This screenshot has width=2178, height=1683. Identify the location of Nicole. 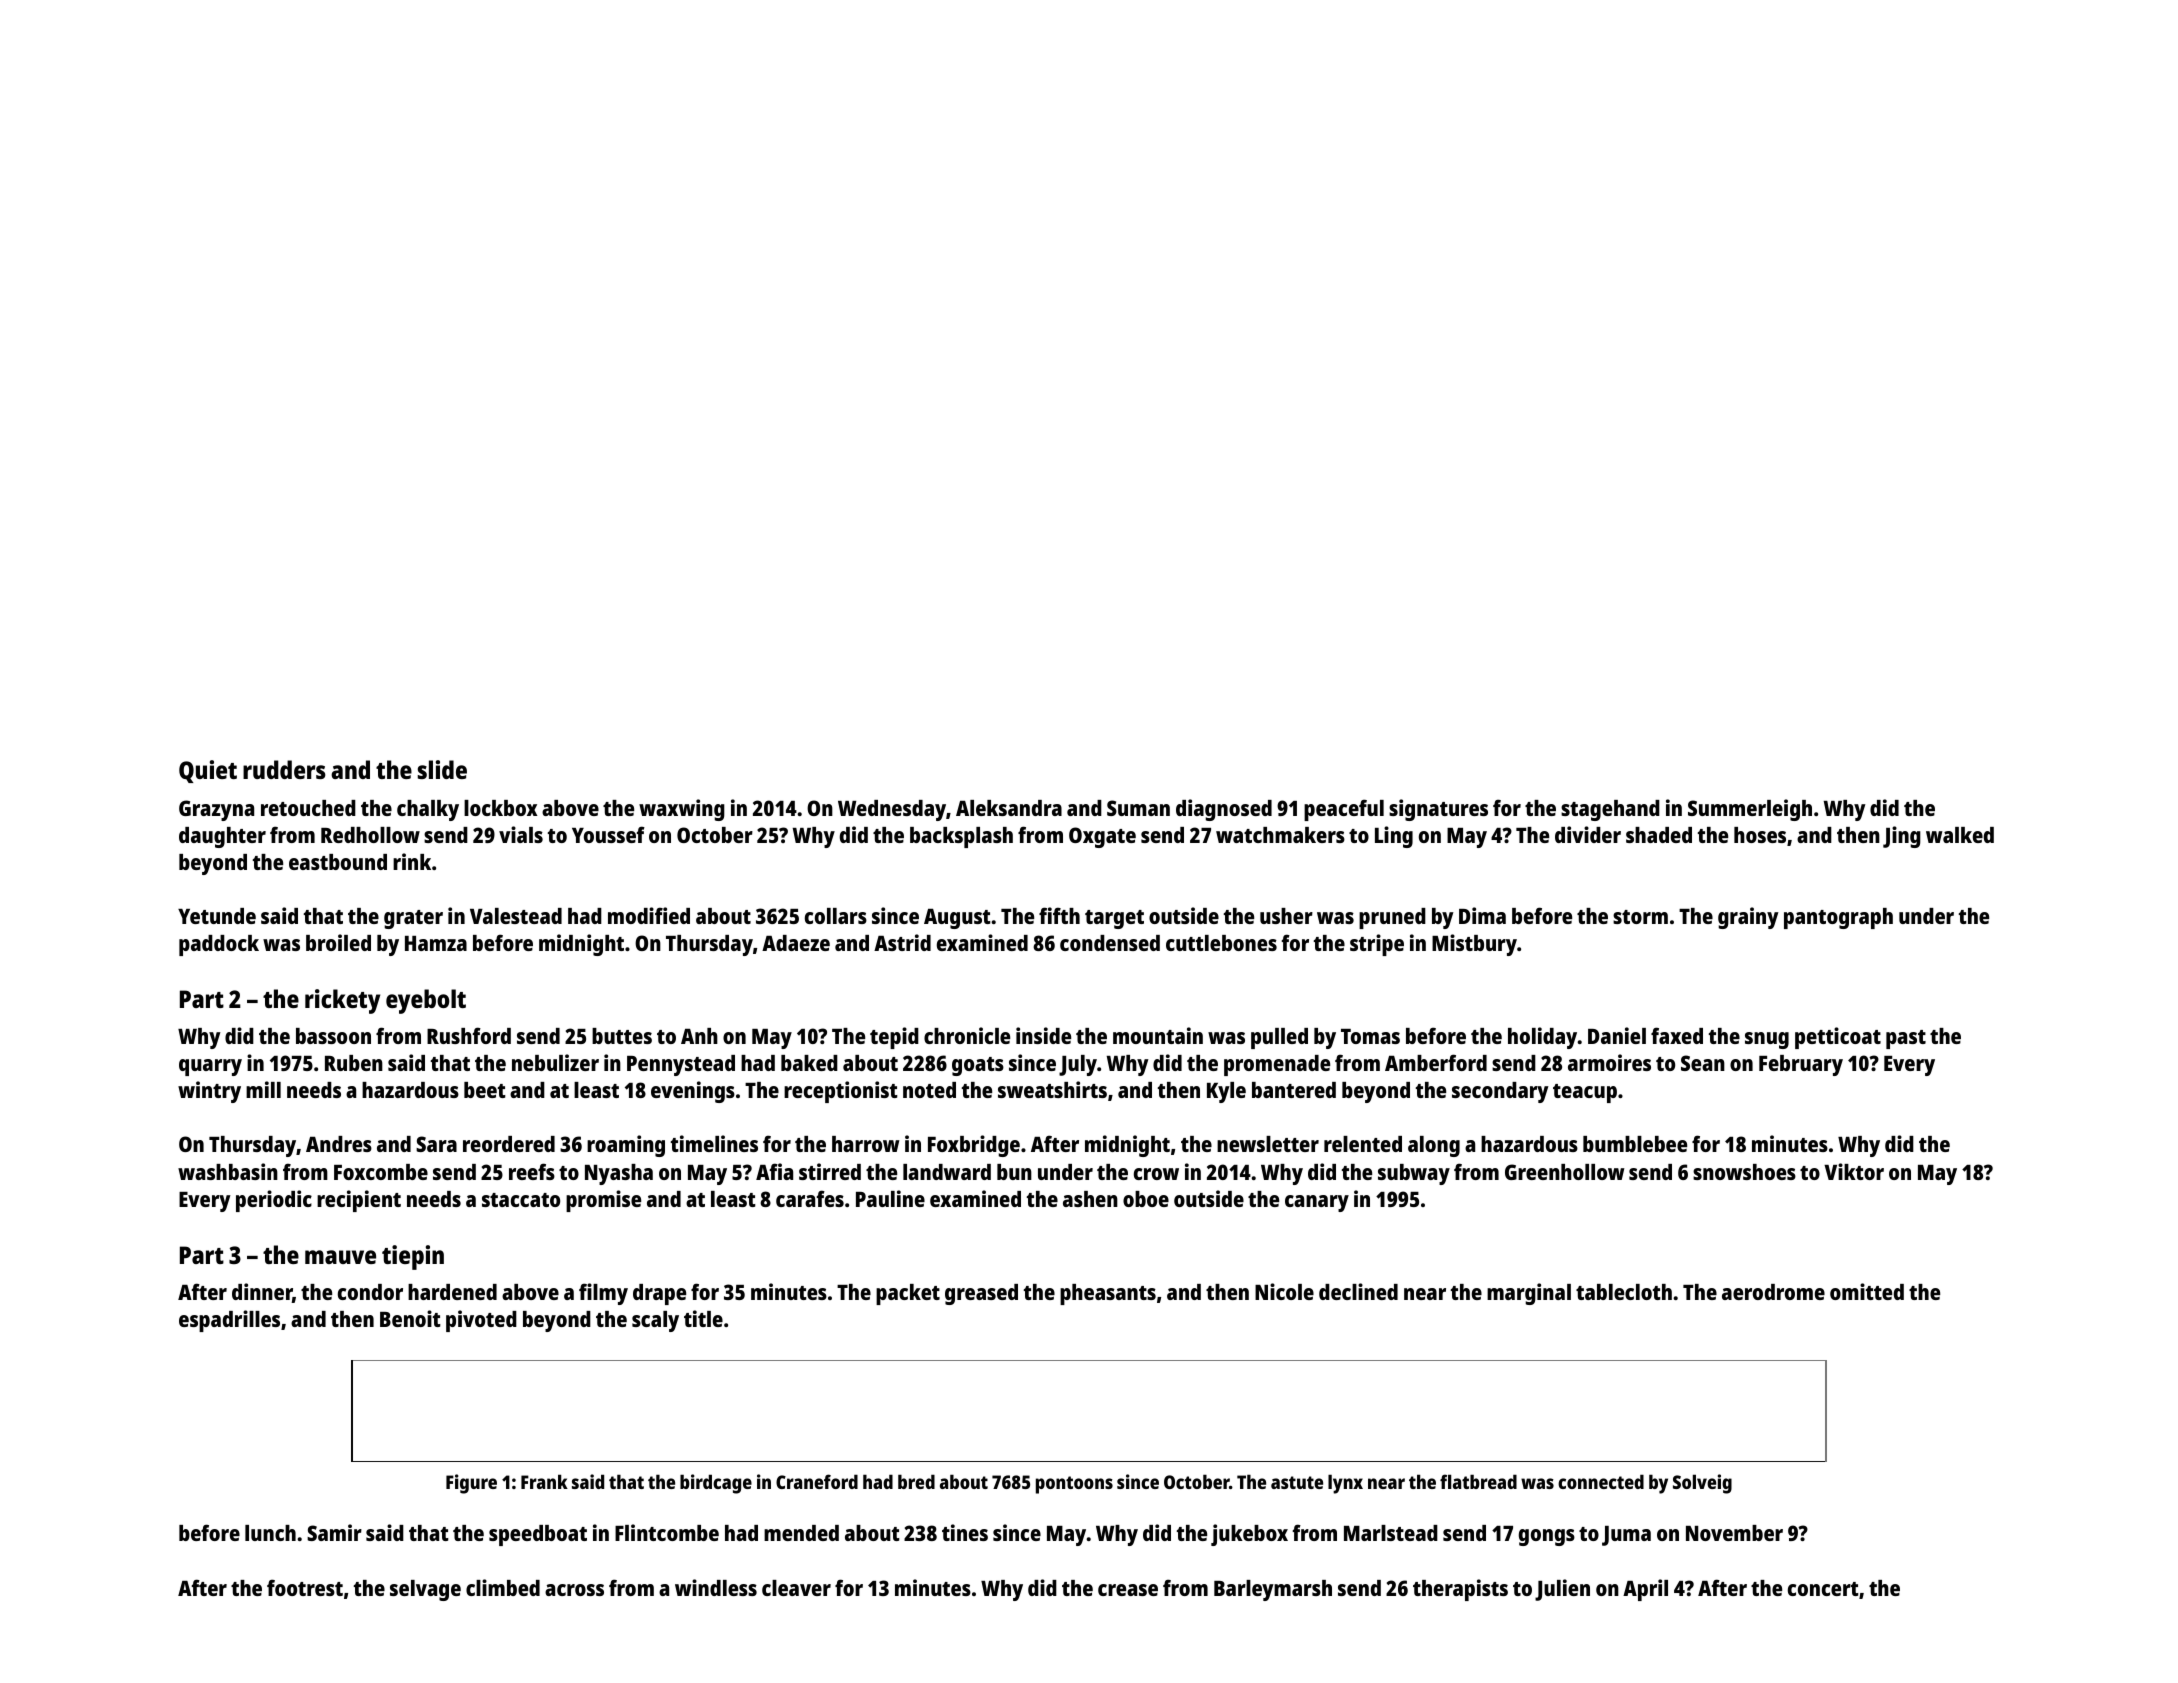
(1284, 1291).
